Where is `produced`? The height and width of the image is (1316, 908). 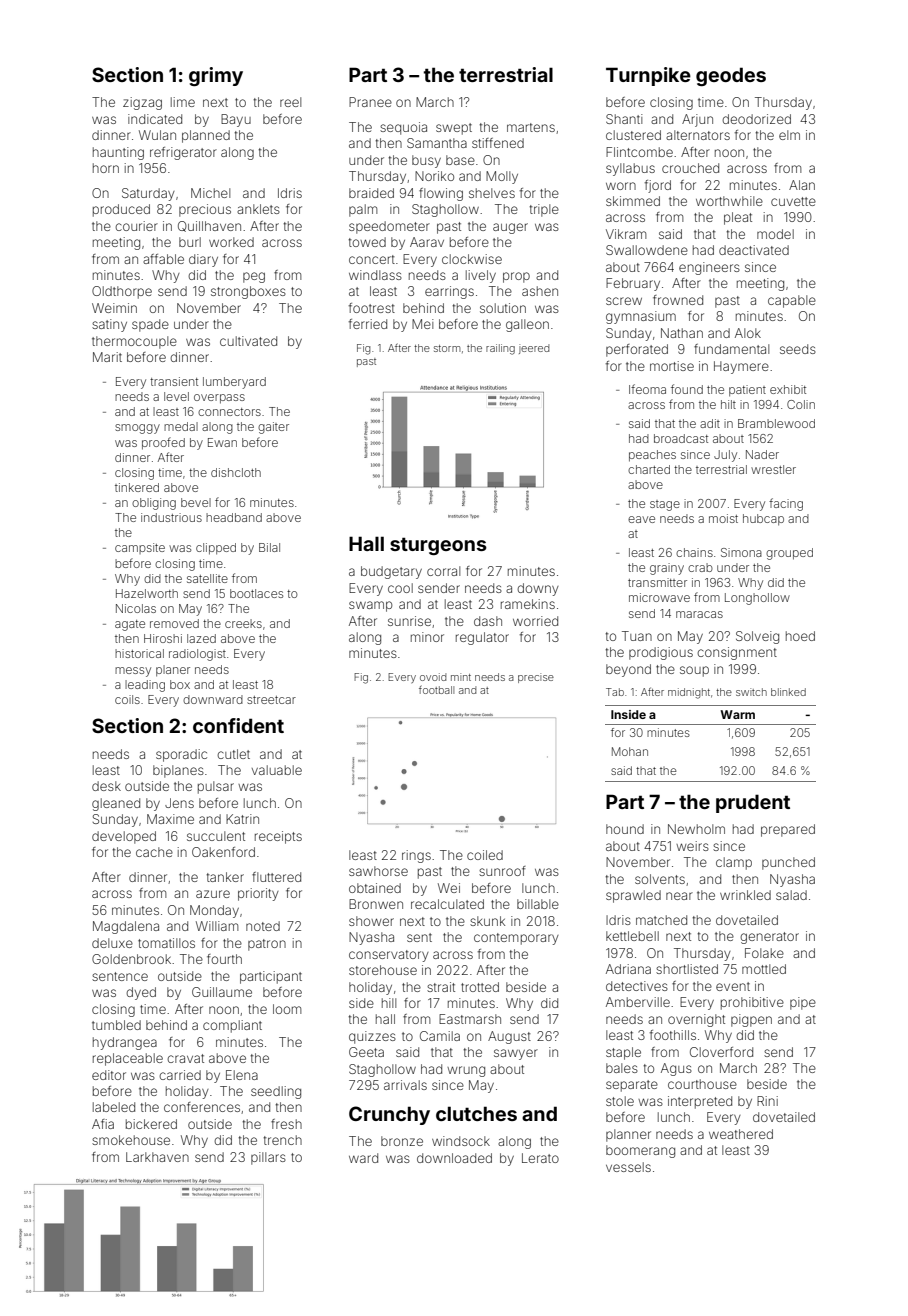 produced is located at coordinates (121, 210).
